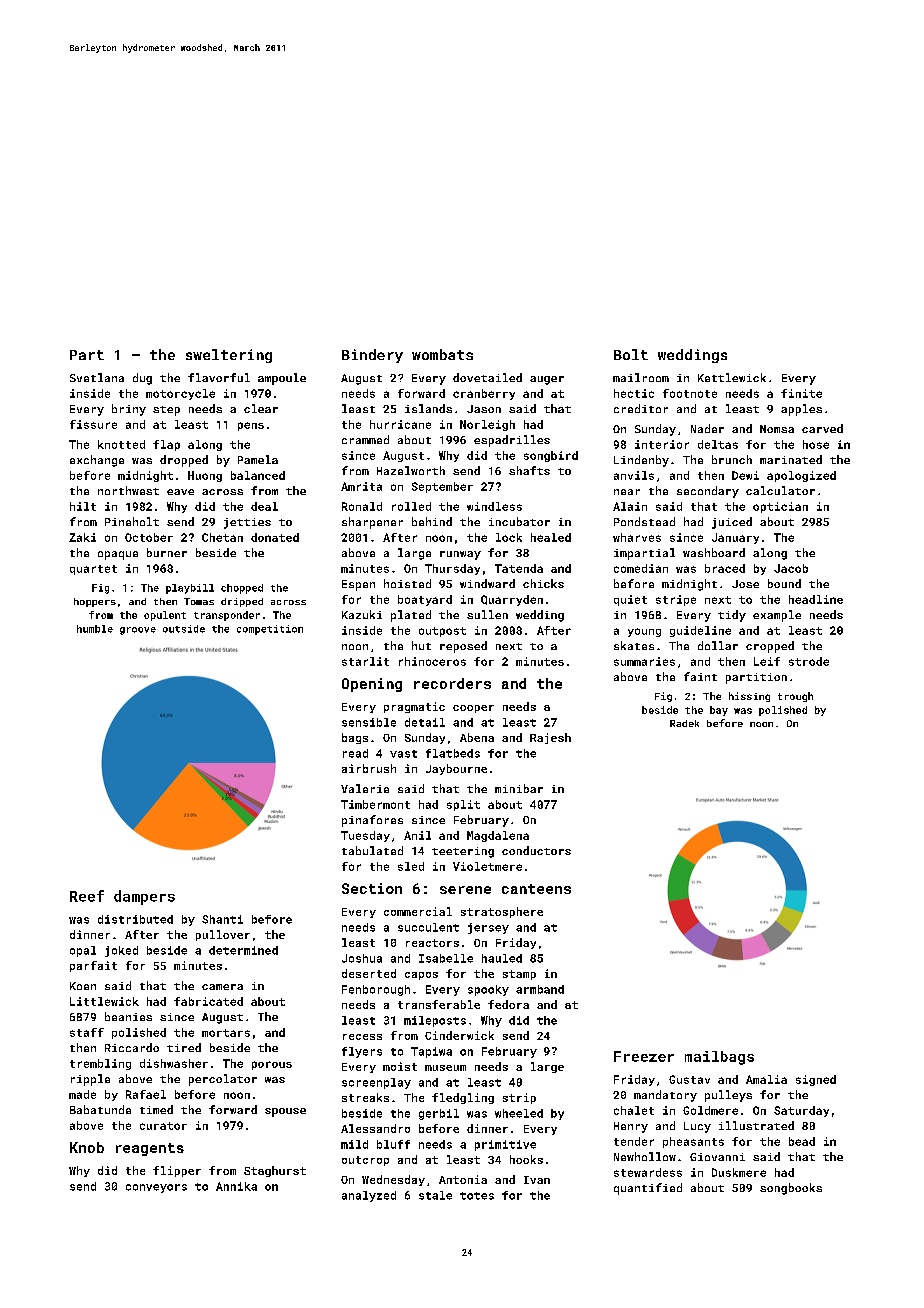 This screenshot has height=1308, width=924. Describe the element at coordinates (816, 1080) in the screenshot. I see `signed` at that location.
